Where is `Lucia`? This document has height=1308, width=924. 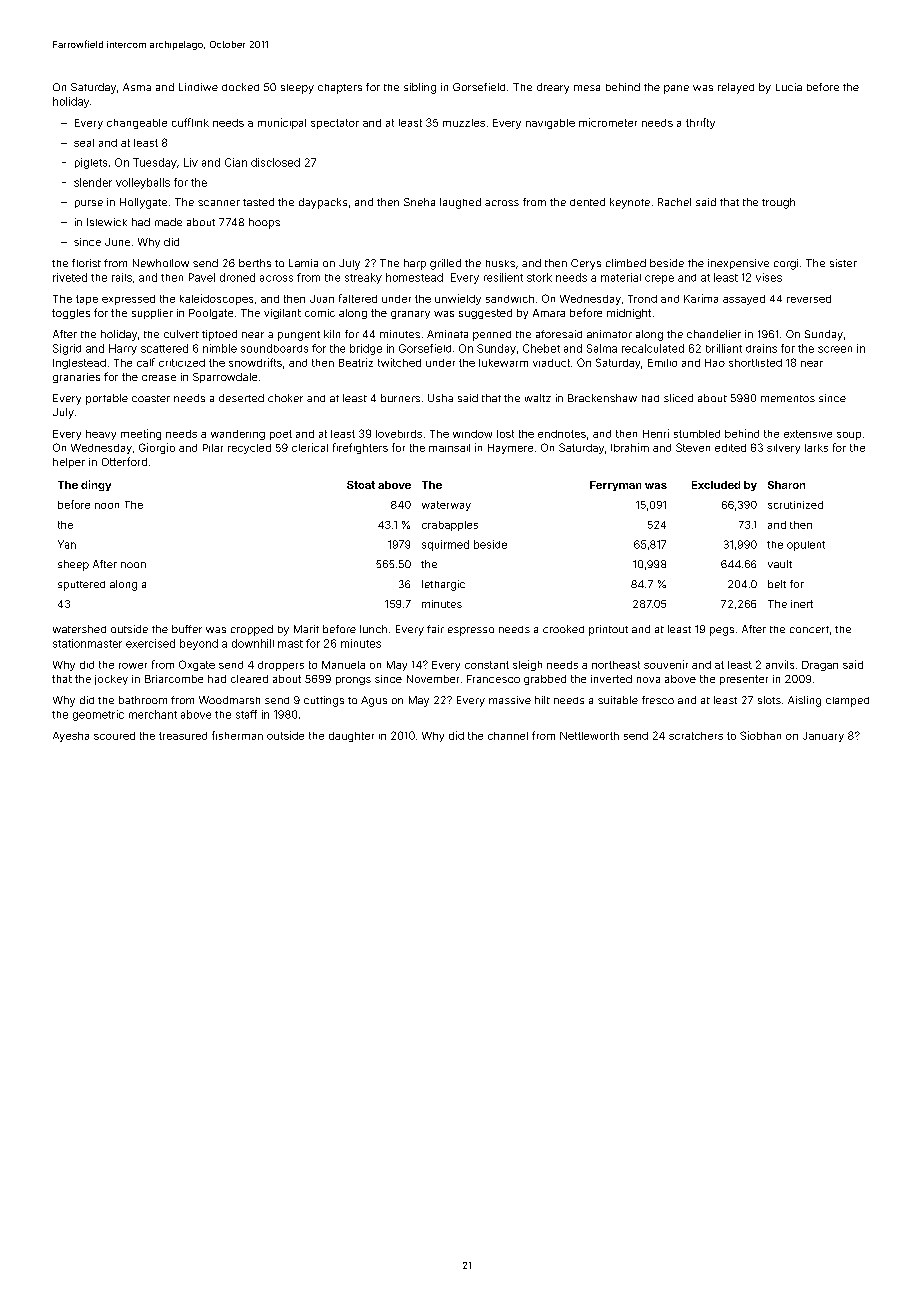
Lucia is located at coordinates (789, 87).
